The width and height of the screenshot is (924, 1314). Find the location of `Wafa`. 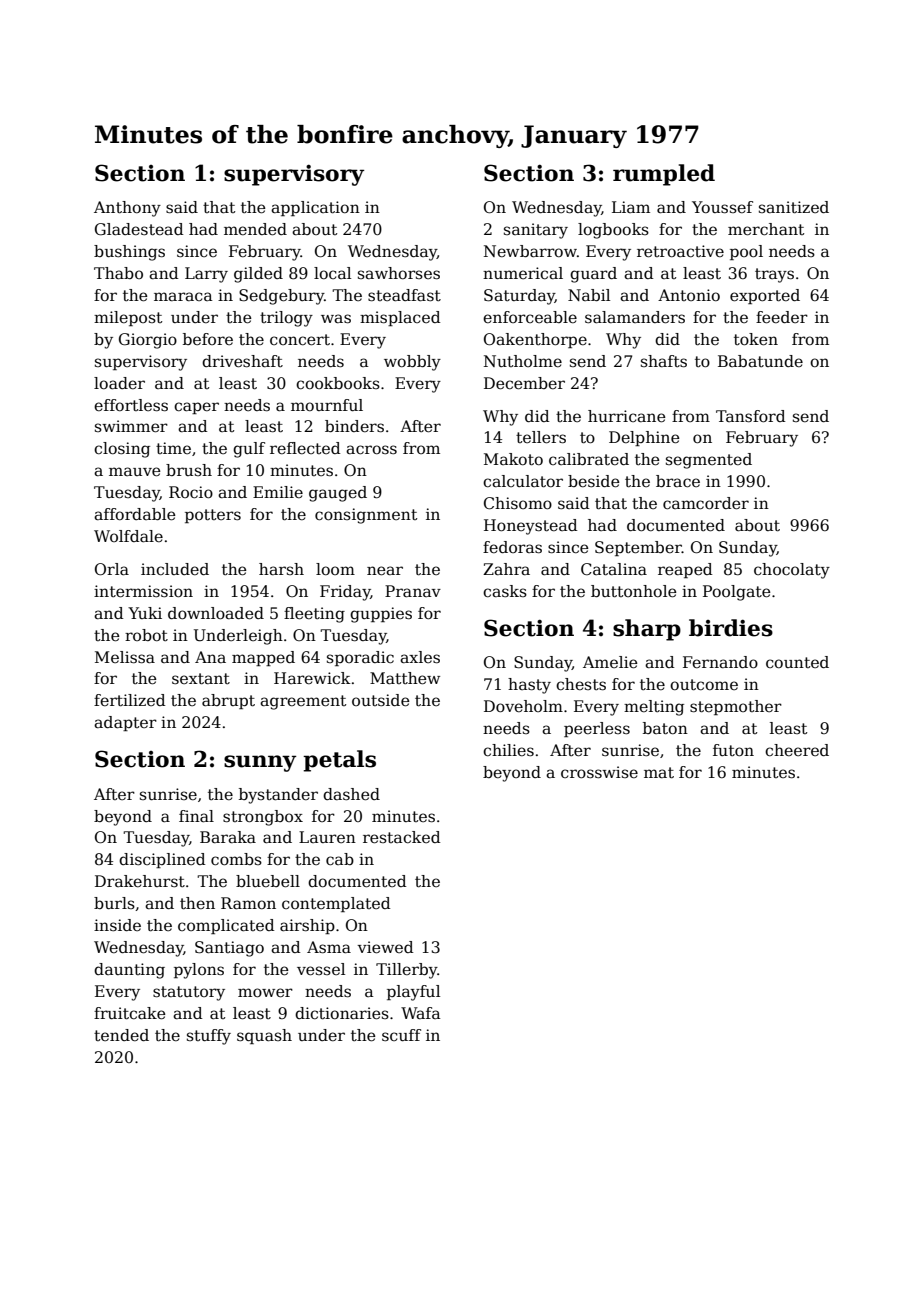

Wafa is located at coordinates (421, 1013).
